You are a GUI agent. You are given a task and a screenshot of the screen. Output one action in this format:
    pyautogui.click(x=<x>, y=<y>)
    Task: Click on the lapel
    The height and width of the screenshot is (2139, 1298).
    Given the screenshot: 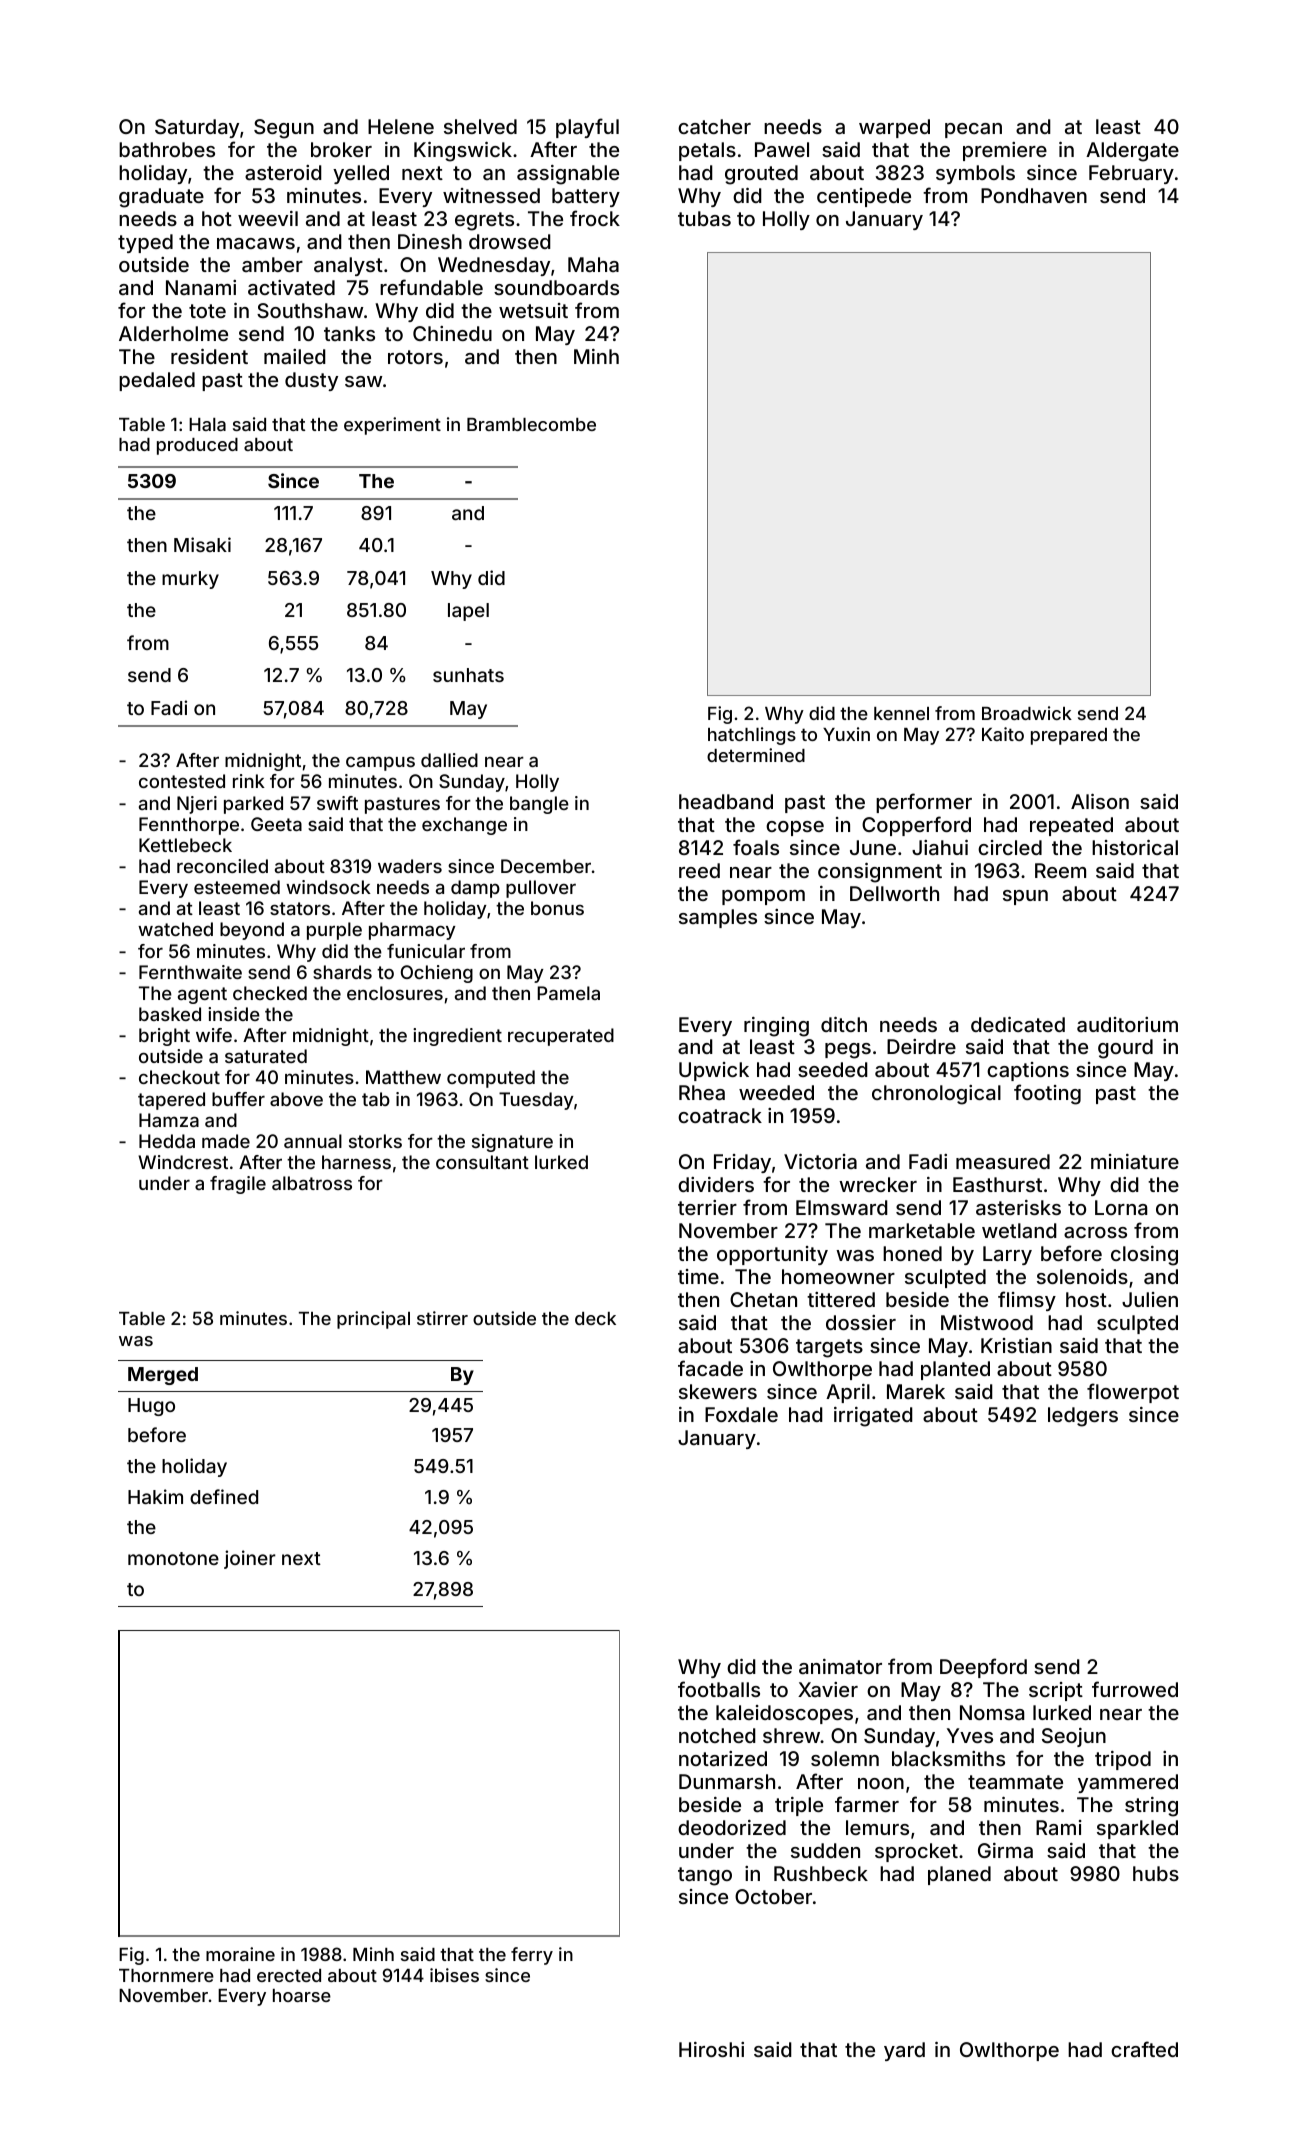 What is the action you would take?
    pyautogui.click(x=468, y=612)
